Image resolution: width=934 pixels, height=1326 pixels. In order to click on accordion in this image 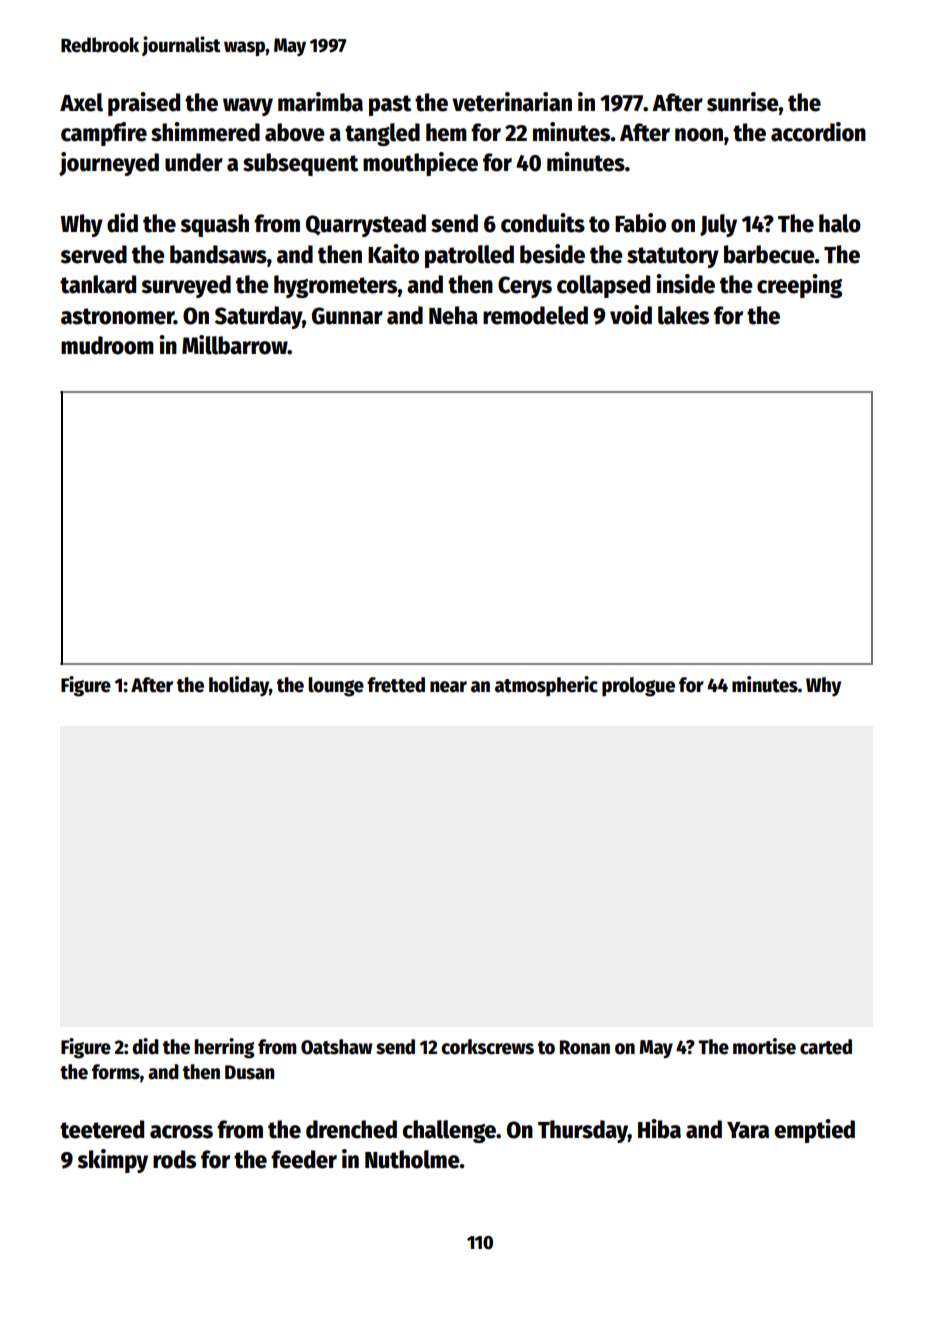, I will do `click(818, 132)`.
